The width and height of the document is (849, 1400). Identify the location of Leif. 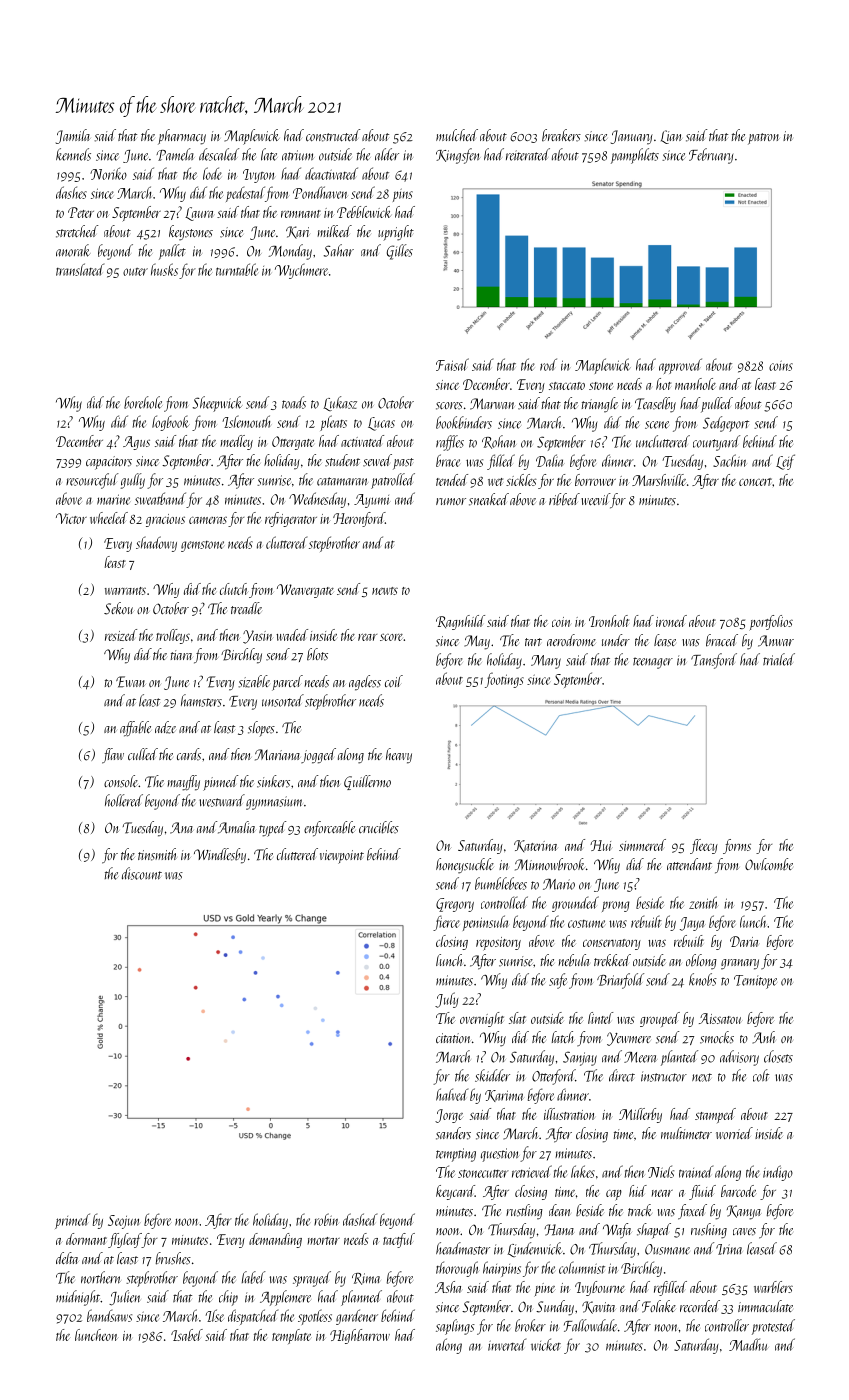
(785, 462).
